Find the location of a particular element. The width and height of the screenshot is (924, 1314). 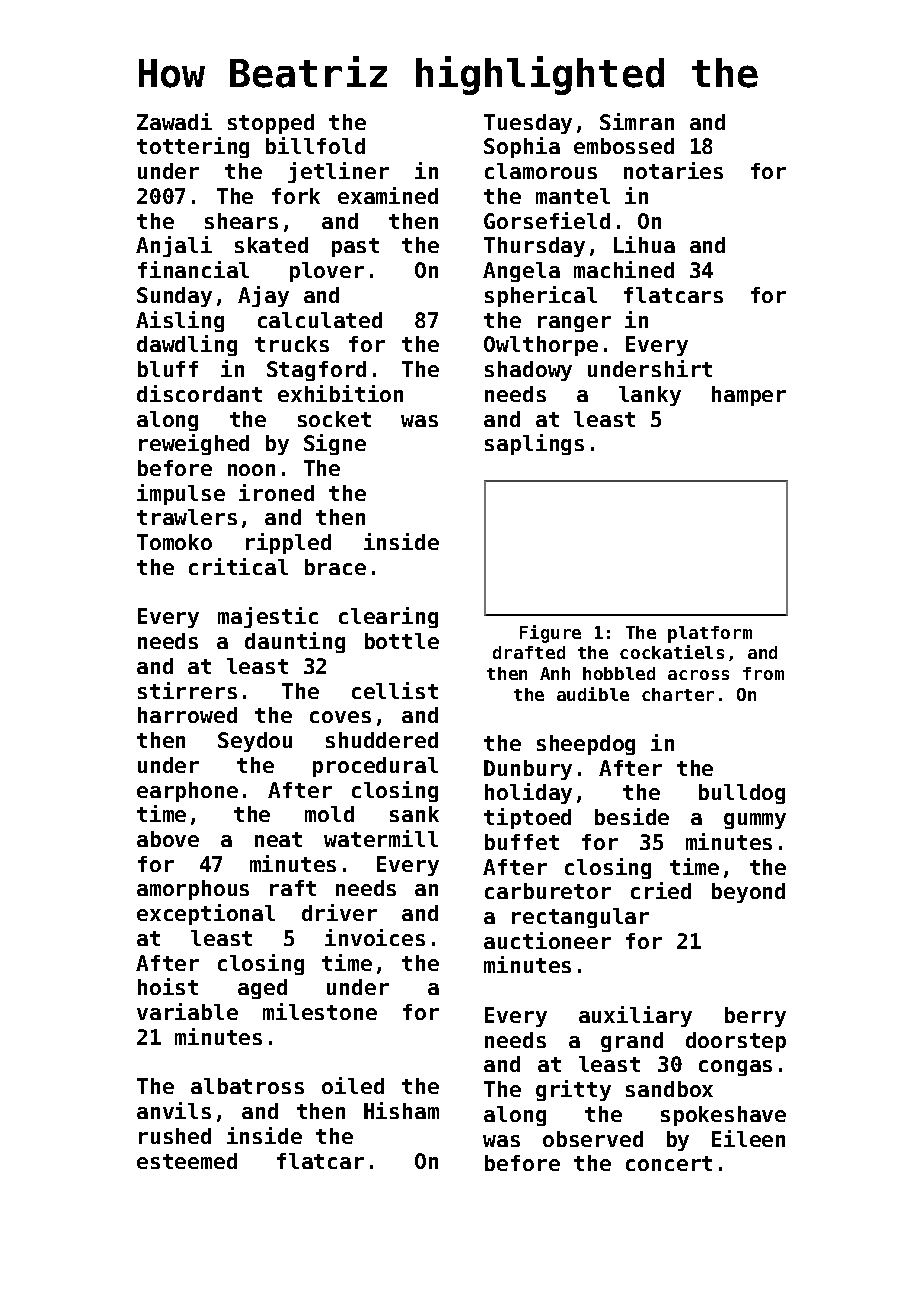

embossed is located at coordinates (624, 146).
